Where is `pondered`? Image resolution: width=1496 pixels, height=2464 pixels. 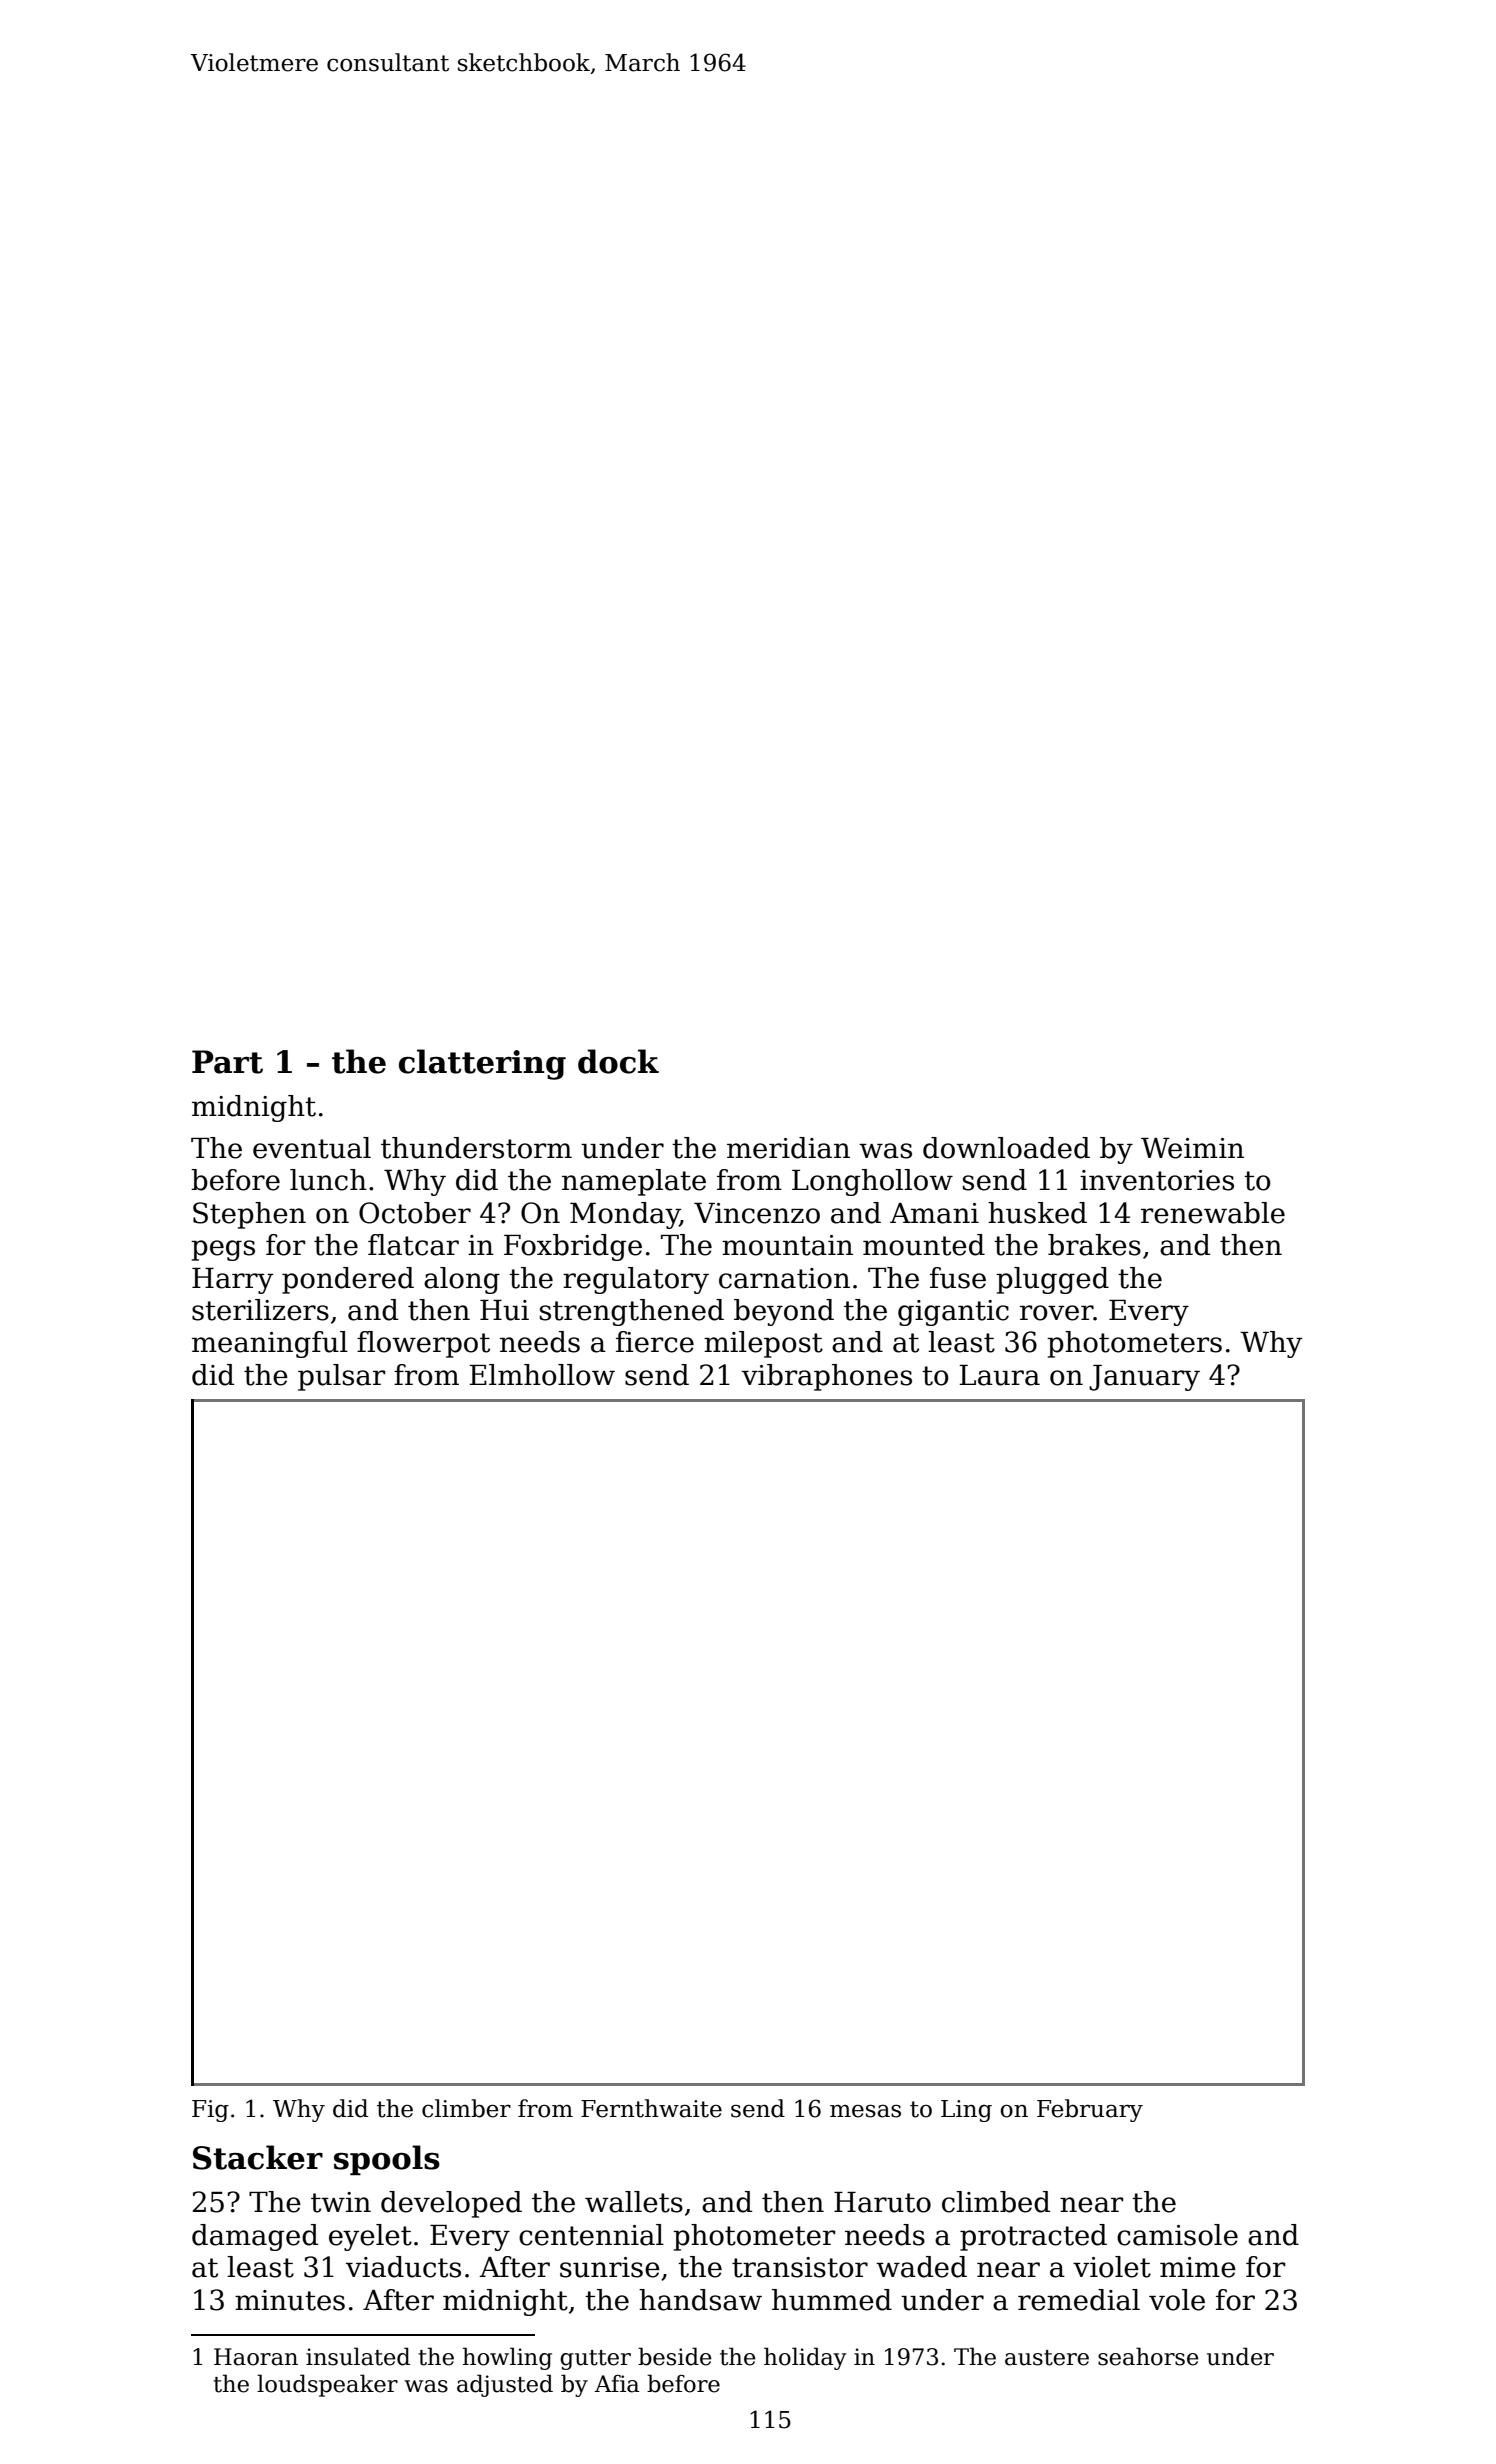
pondered is located at coordinates (348, 1280).
